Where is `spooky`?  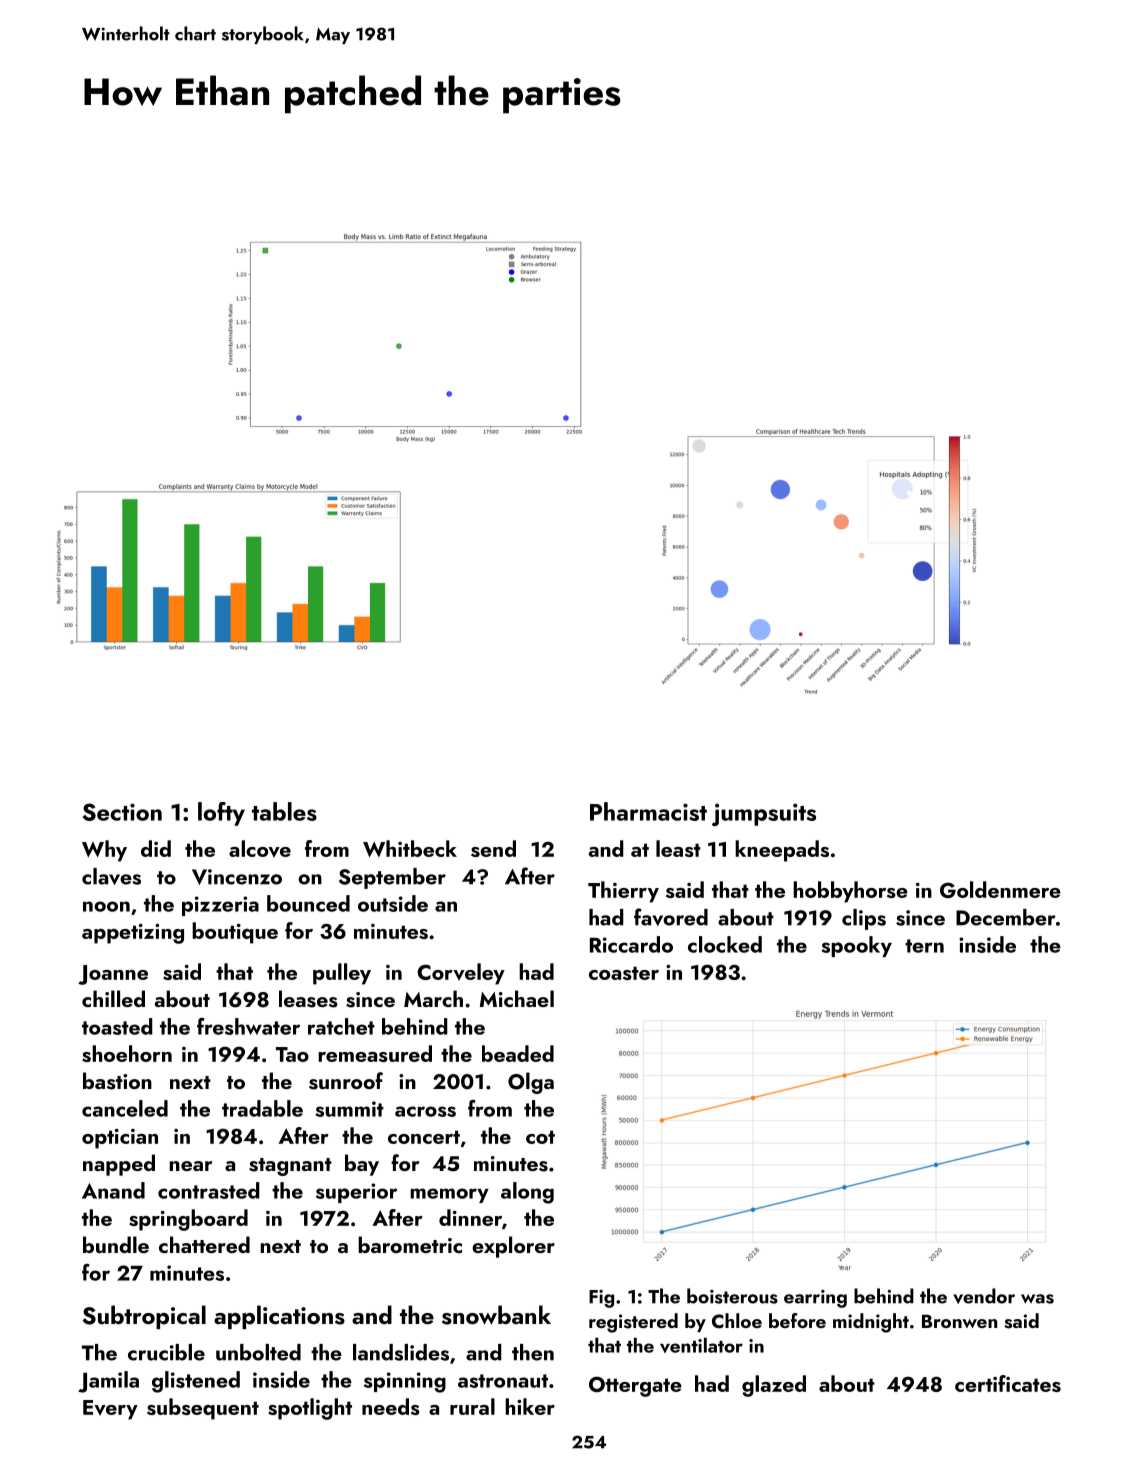 spooky is located at coordinates (857, 946).
